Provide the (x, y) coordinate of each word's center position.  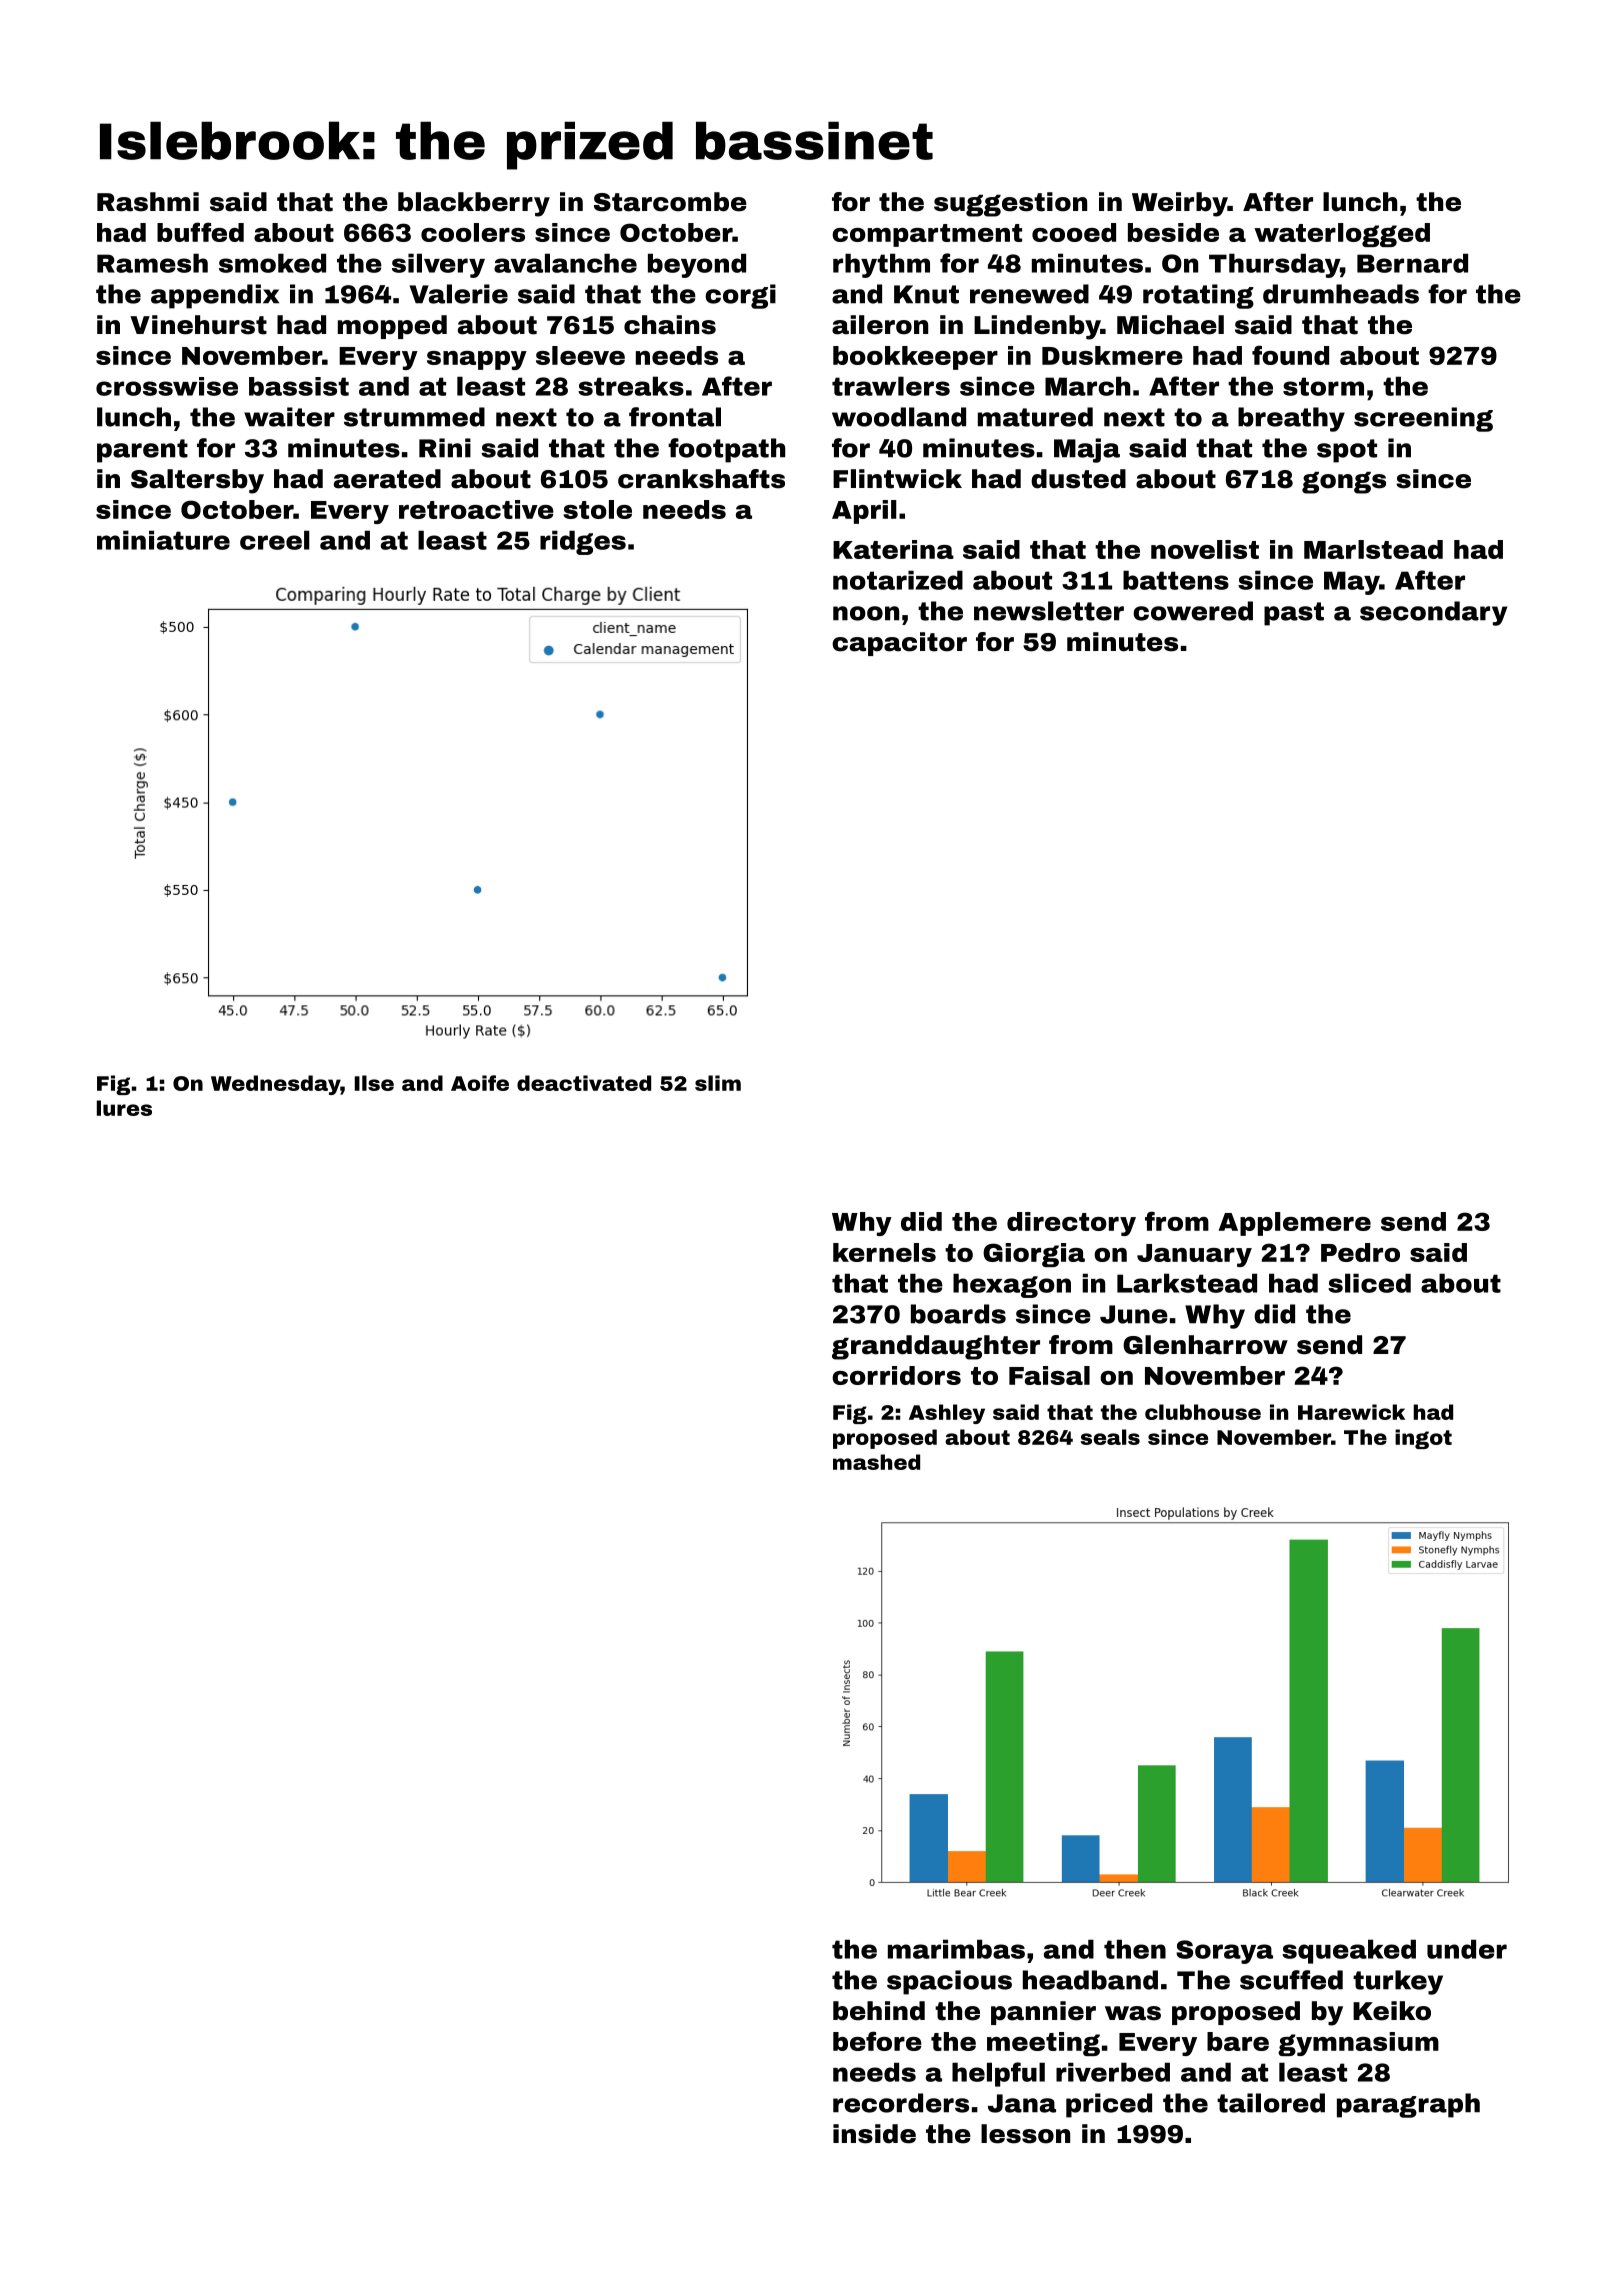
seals (1110, 1437)
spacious (949, 1982)
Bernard (1412, 263)
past (1294, 614)
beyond (697, 265)
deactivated (584, 1083)
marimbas (956, 1949)
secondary (1433, 613)
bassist (299, 386)
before (877, 2041)
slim (718, 1083)
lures (124, 1108)
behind (879, 2011)
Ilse (374, 1083)
